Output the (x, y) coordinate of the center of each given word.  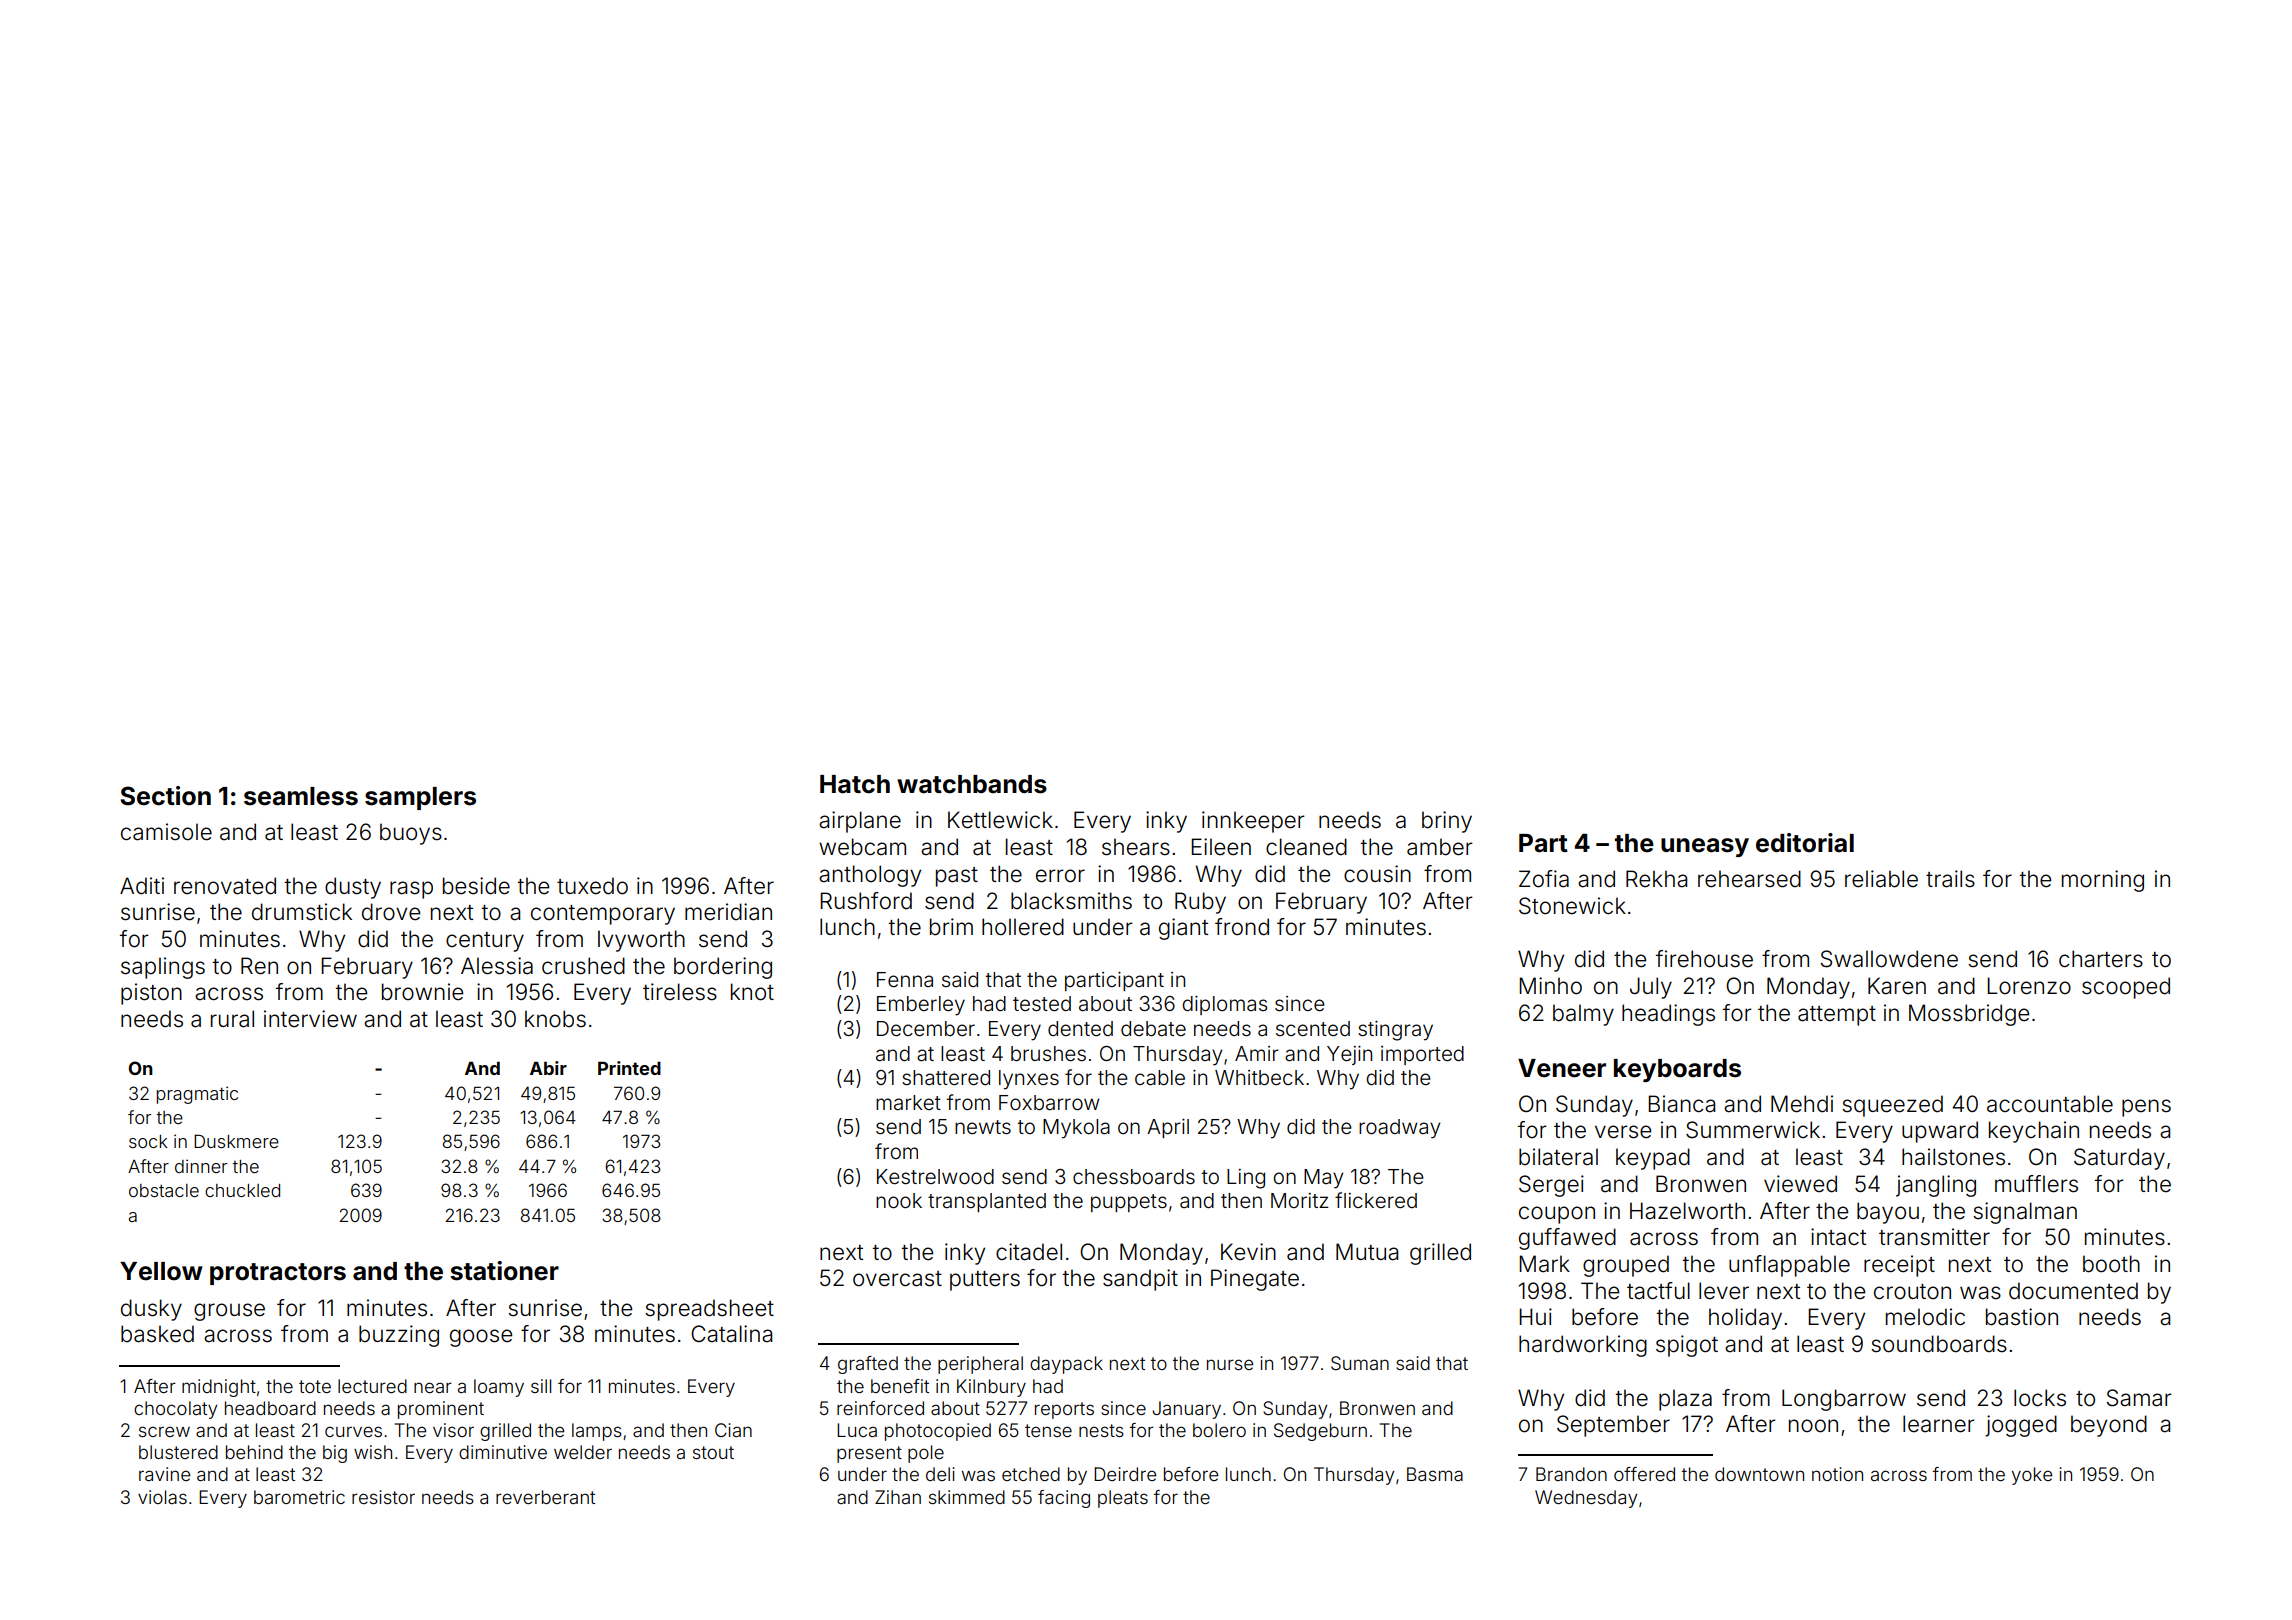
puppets (1129, 1203)
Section (165, 796)
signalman (2025, 1213)
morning (2103, 881)
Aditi (142, 886)
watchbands (972, 784)
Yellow (161, 1271)
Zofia (1544, 879)
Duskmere (236, 1141)
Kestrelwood (935, 1176)
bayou (1888, 1213)
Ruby (1200, 903)
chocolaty (175, 1410)
